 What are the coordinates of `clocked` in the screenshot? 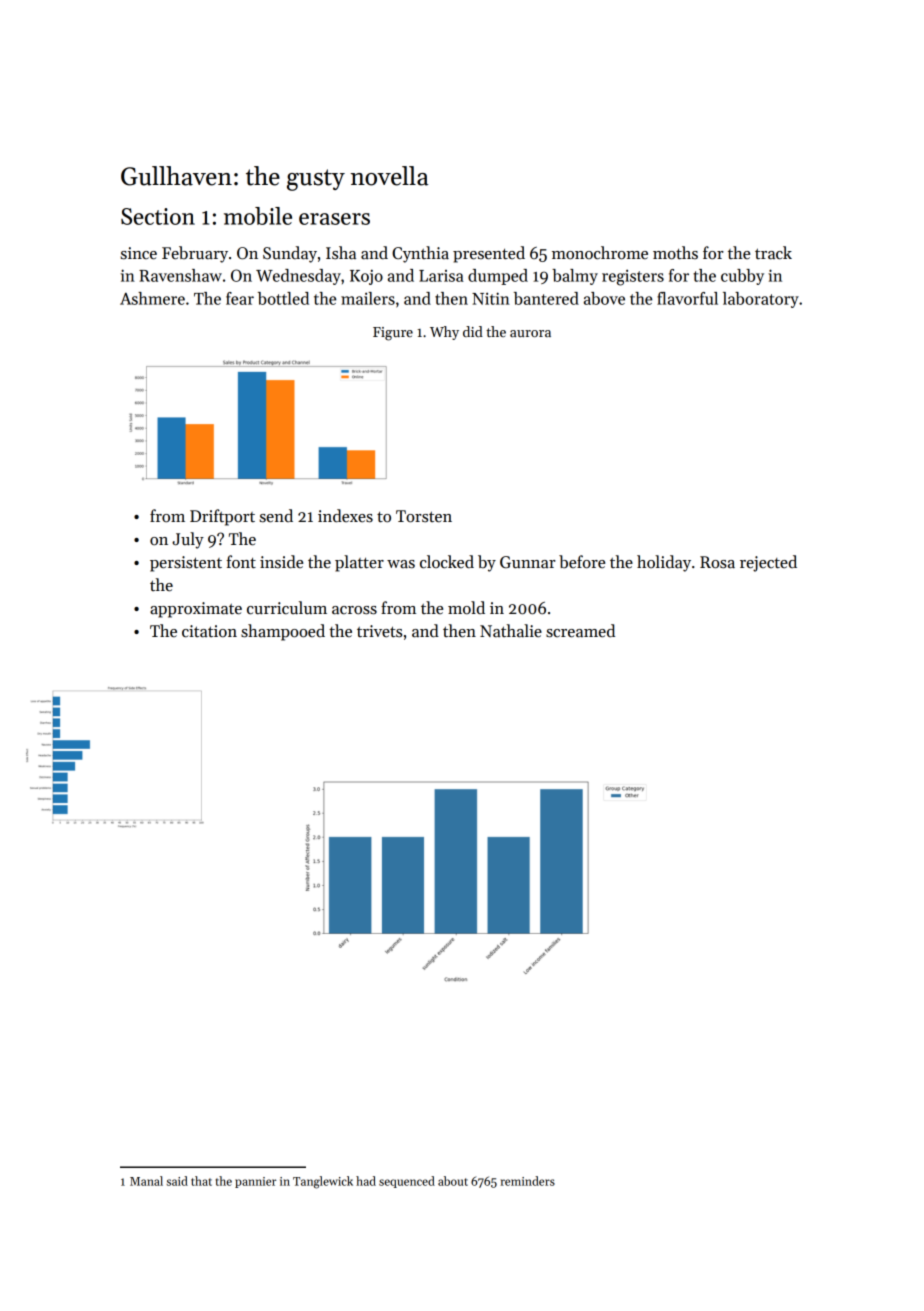 It's located at (447, 562).
